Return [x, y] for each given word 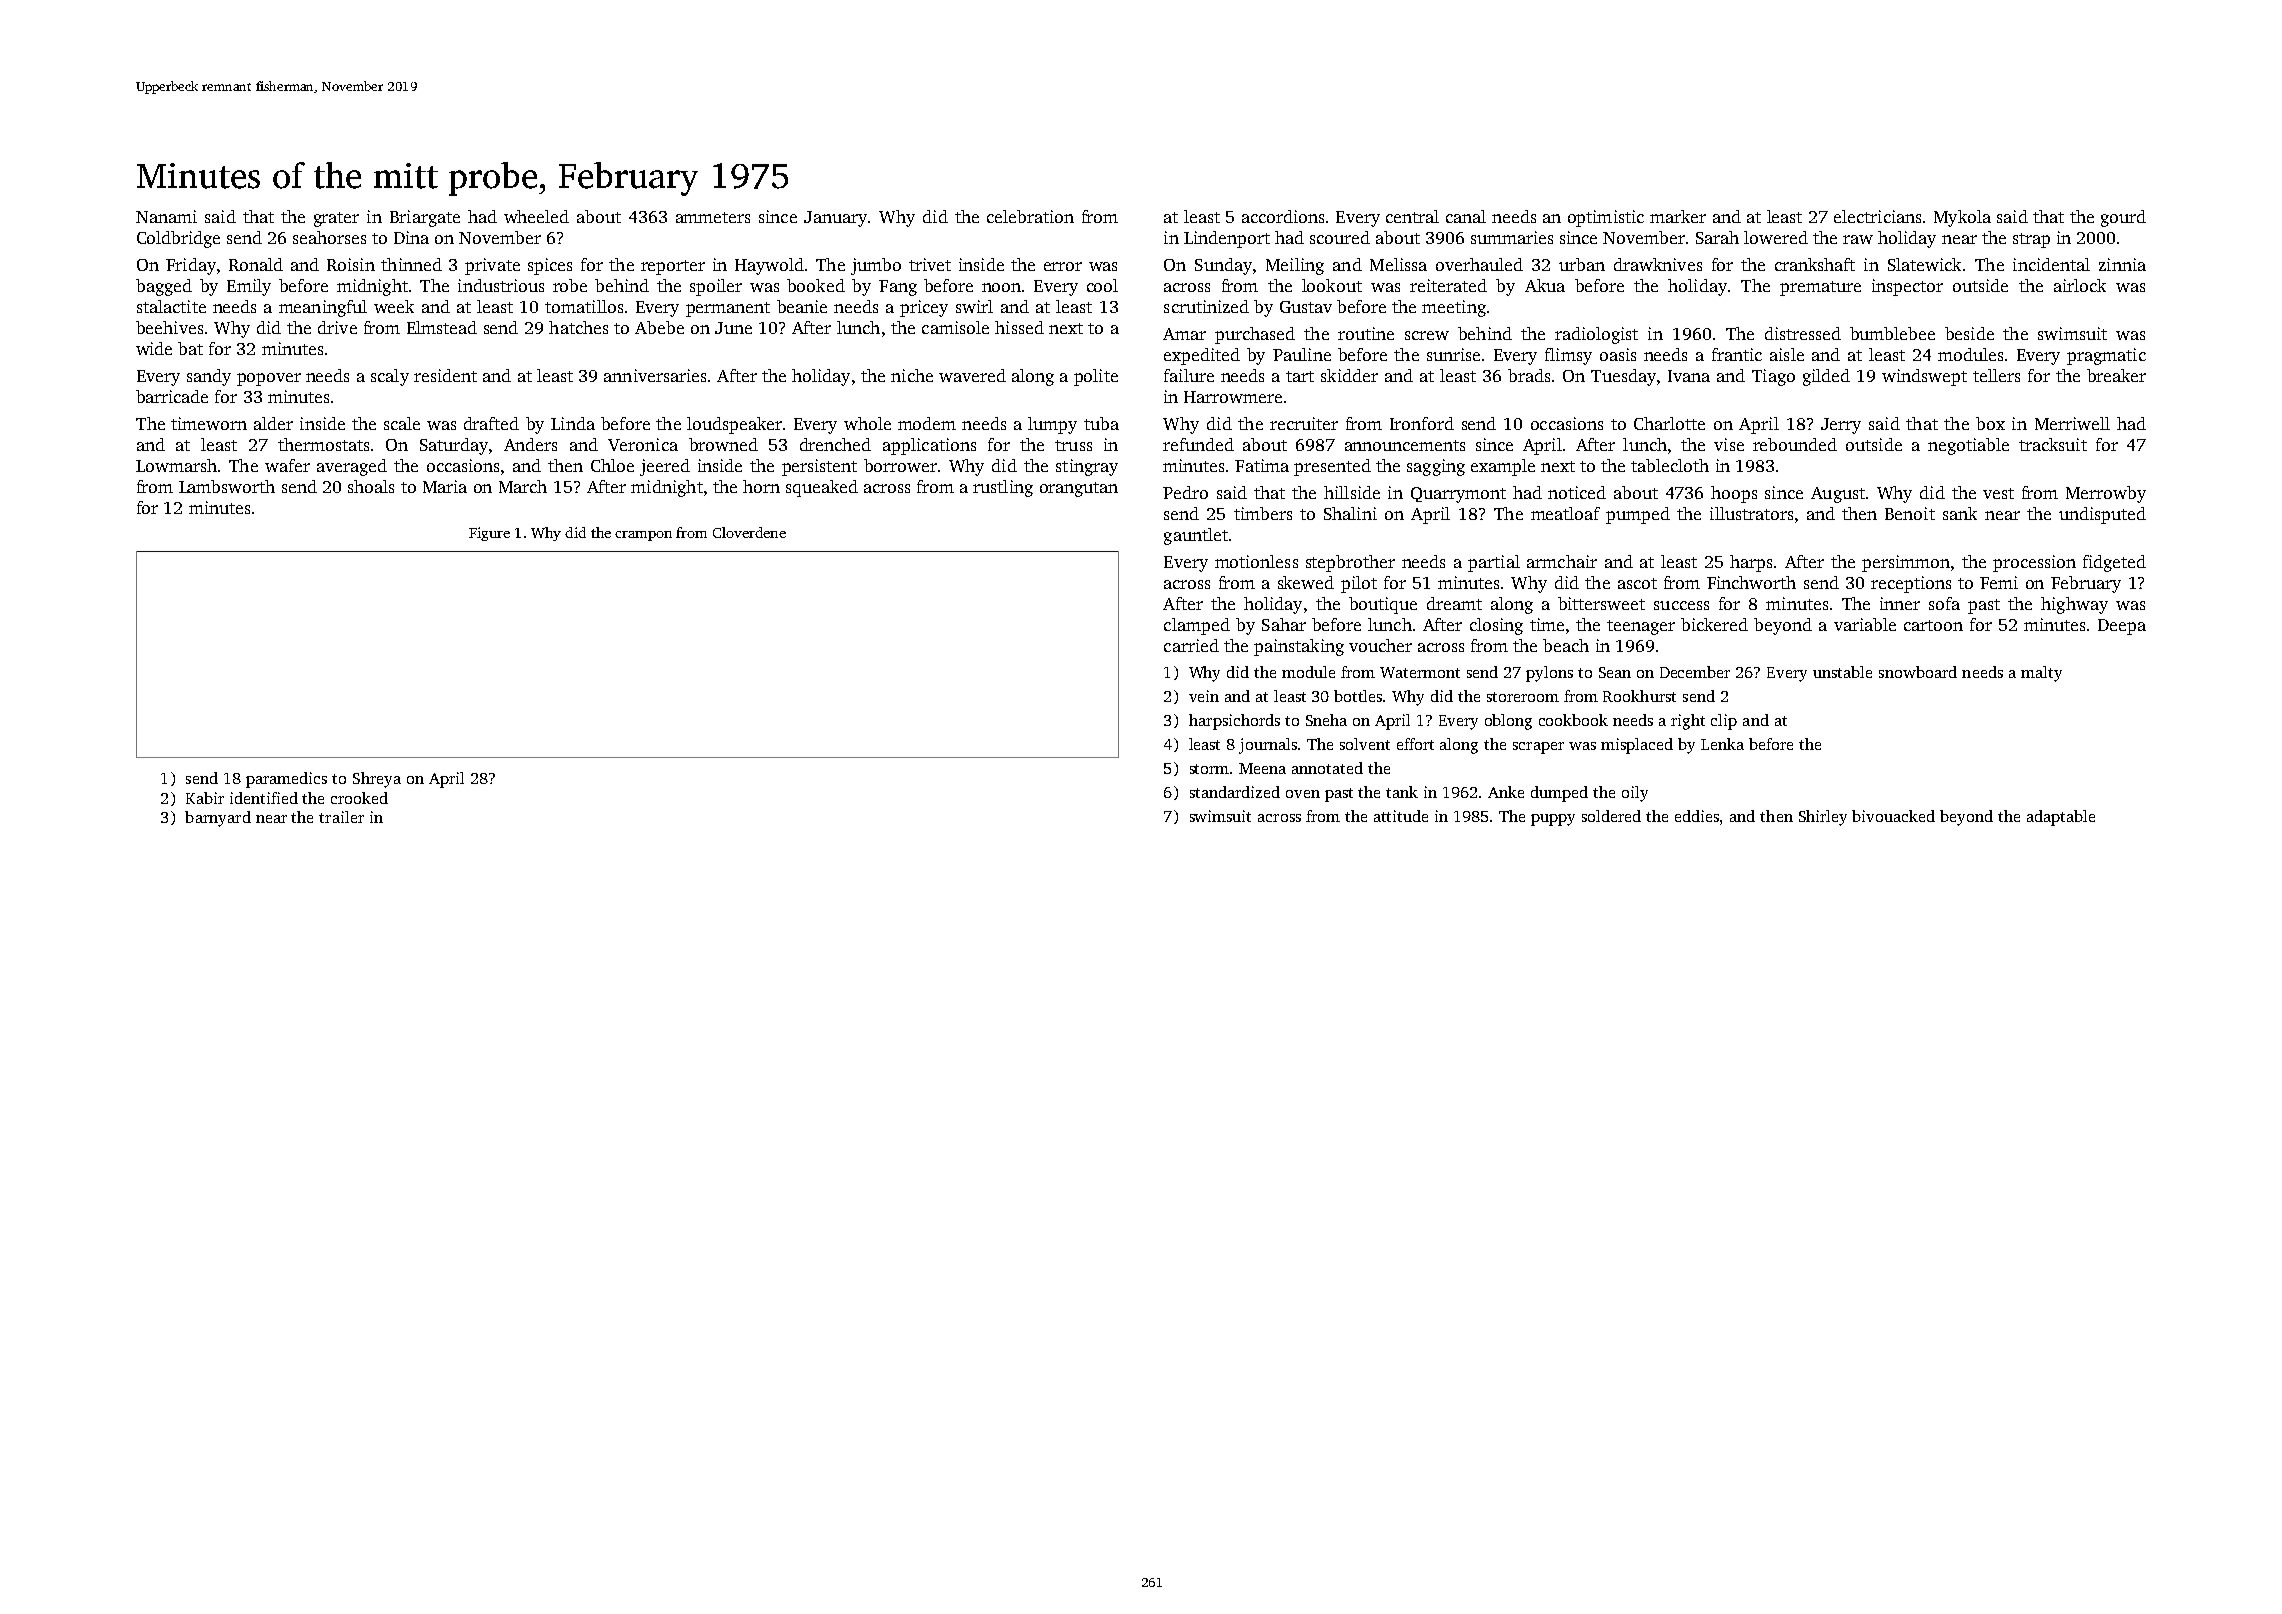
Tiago [1773, 377]
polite [1096, 377]
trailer [341, 817]
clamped [1197, 626]
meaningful [323, 308]
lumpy [1052, 425]
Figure [489, 534]
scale [402, 423]
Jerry [1841, 426]
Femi [1999, 582]
